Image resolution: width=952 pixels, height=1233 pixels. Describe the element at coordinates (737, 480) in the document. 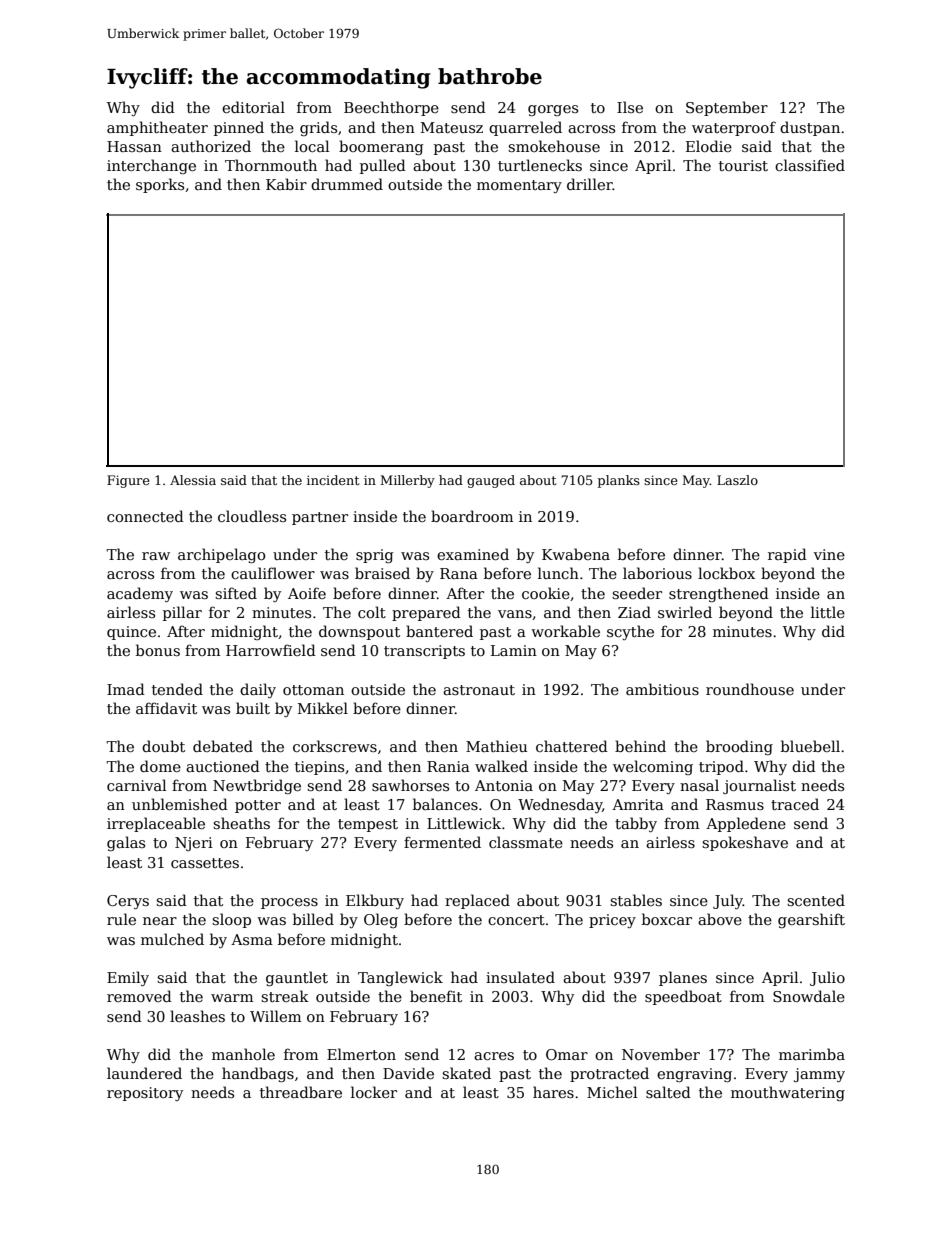

I see `Laszlo` at that location.
